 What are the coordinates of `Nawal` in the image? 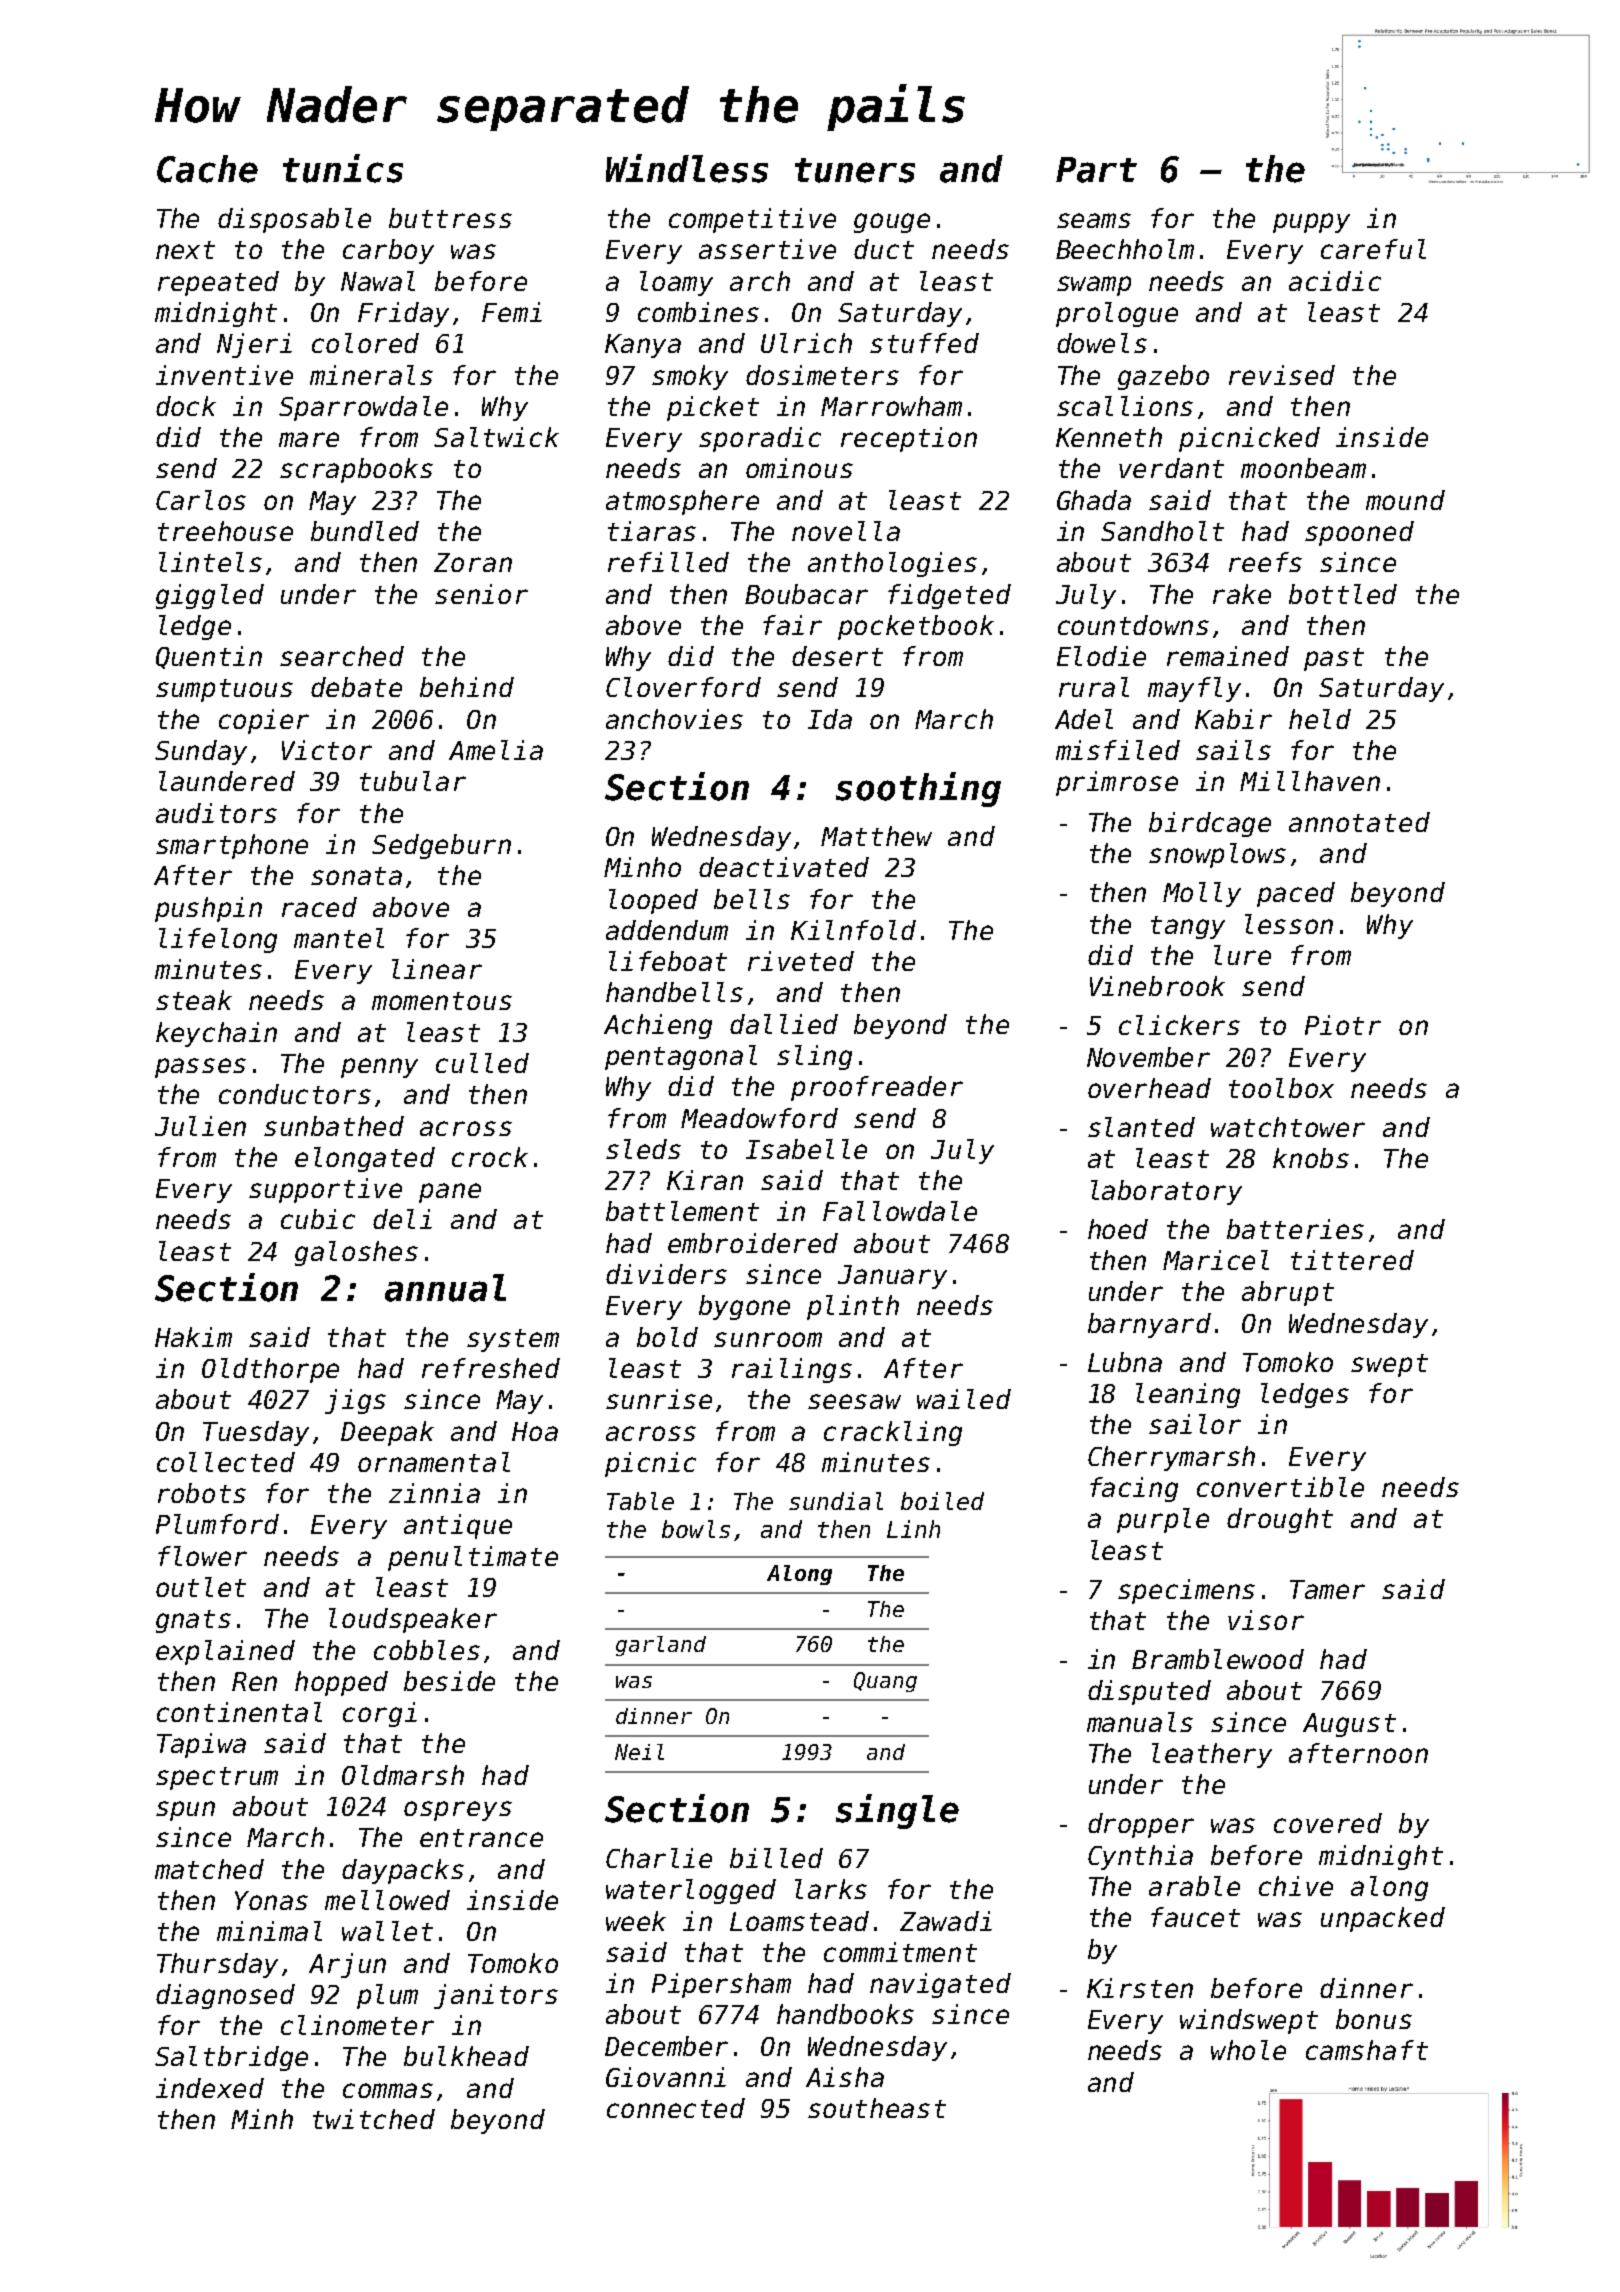 It's located at (378, 281).
